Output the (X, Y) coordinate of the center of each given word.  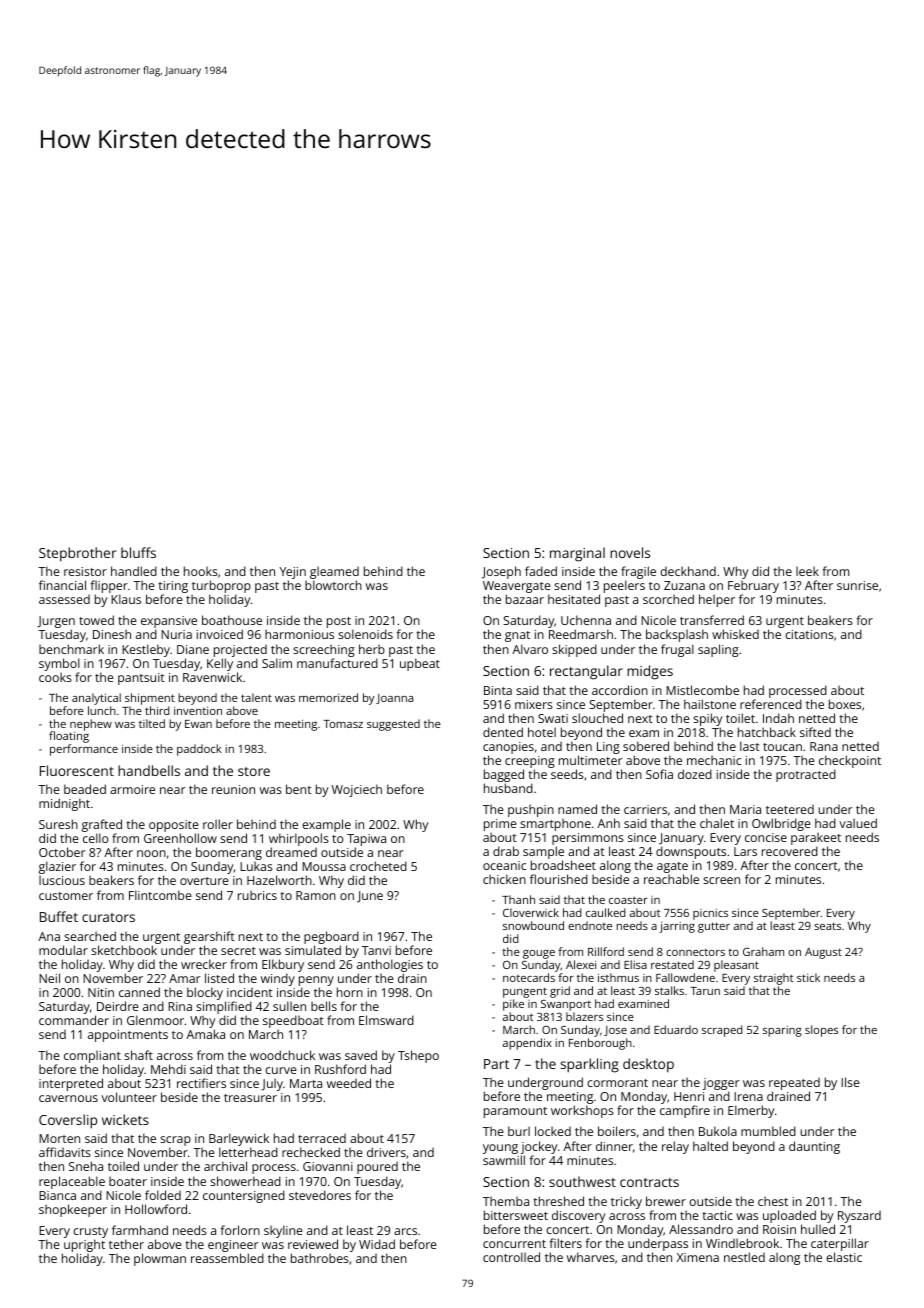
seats (827, 926)
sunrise (857, 585)
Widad (377, 1244)
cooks (55, 677)
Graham (763, 951)
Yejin (293, 574)
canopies (508, 748)
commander (74, 1020)
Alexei (581, 964)
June (370, 897)
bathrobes (320, 1258)
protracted (806, 775)
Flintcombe (160, 895)
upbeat (420, 664)
